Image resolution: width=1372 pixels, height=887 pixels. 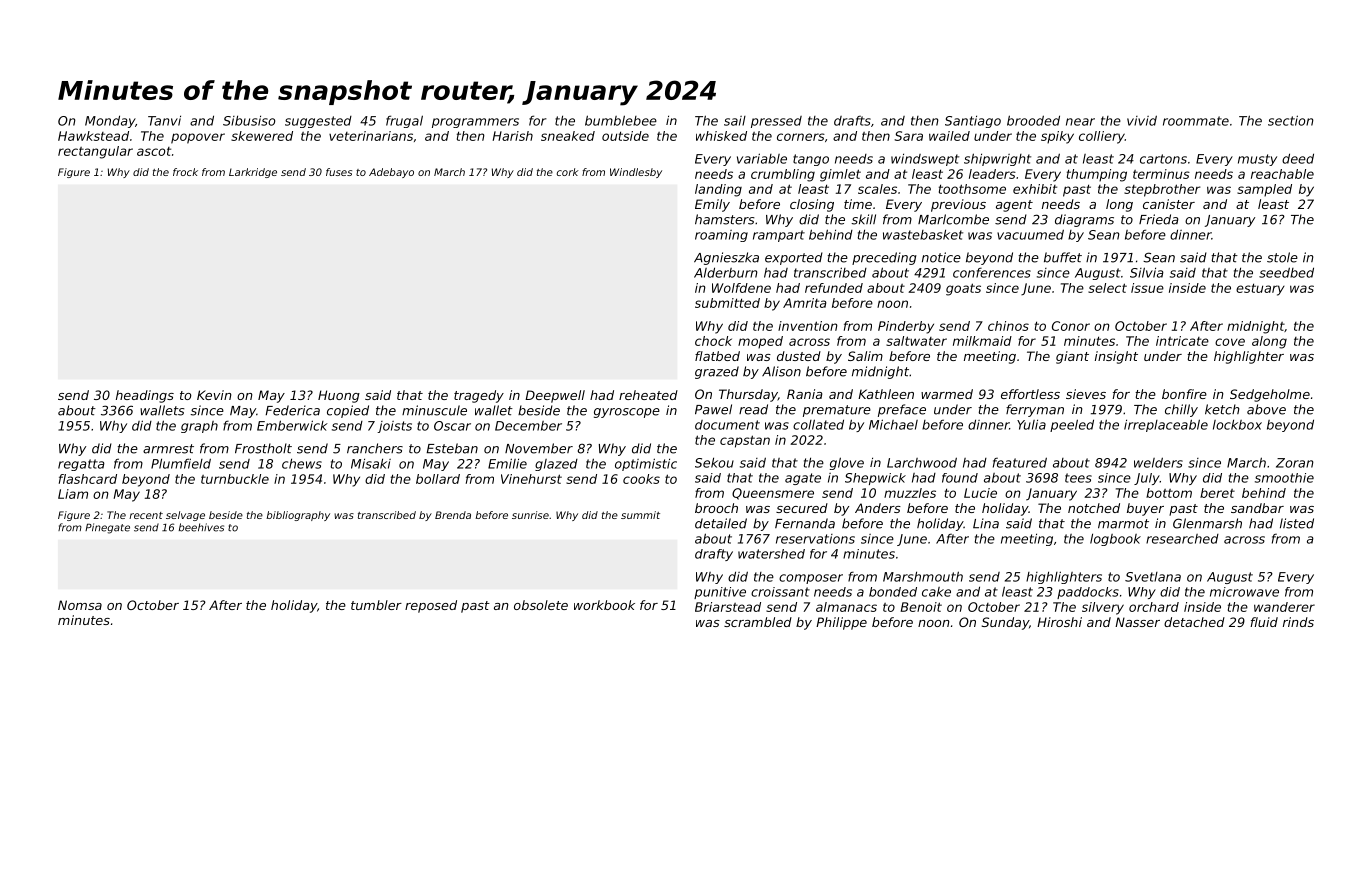 I want to click on grazed, so click(x=717, y=372).
